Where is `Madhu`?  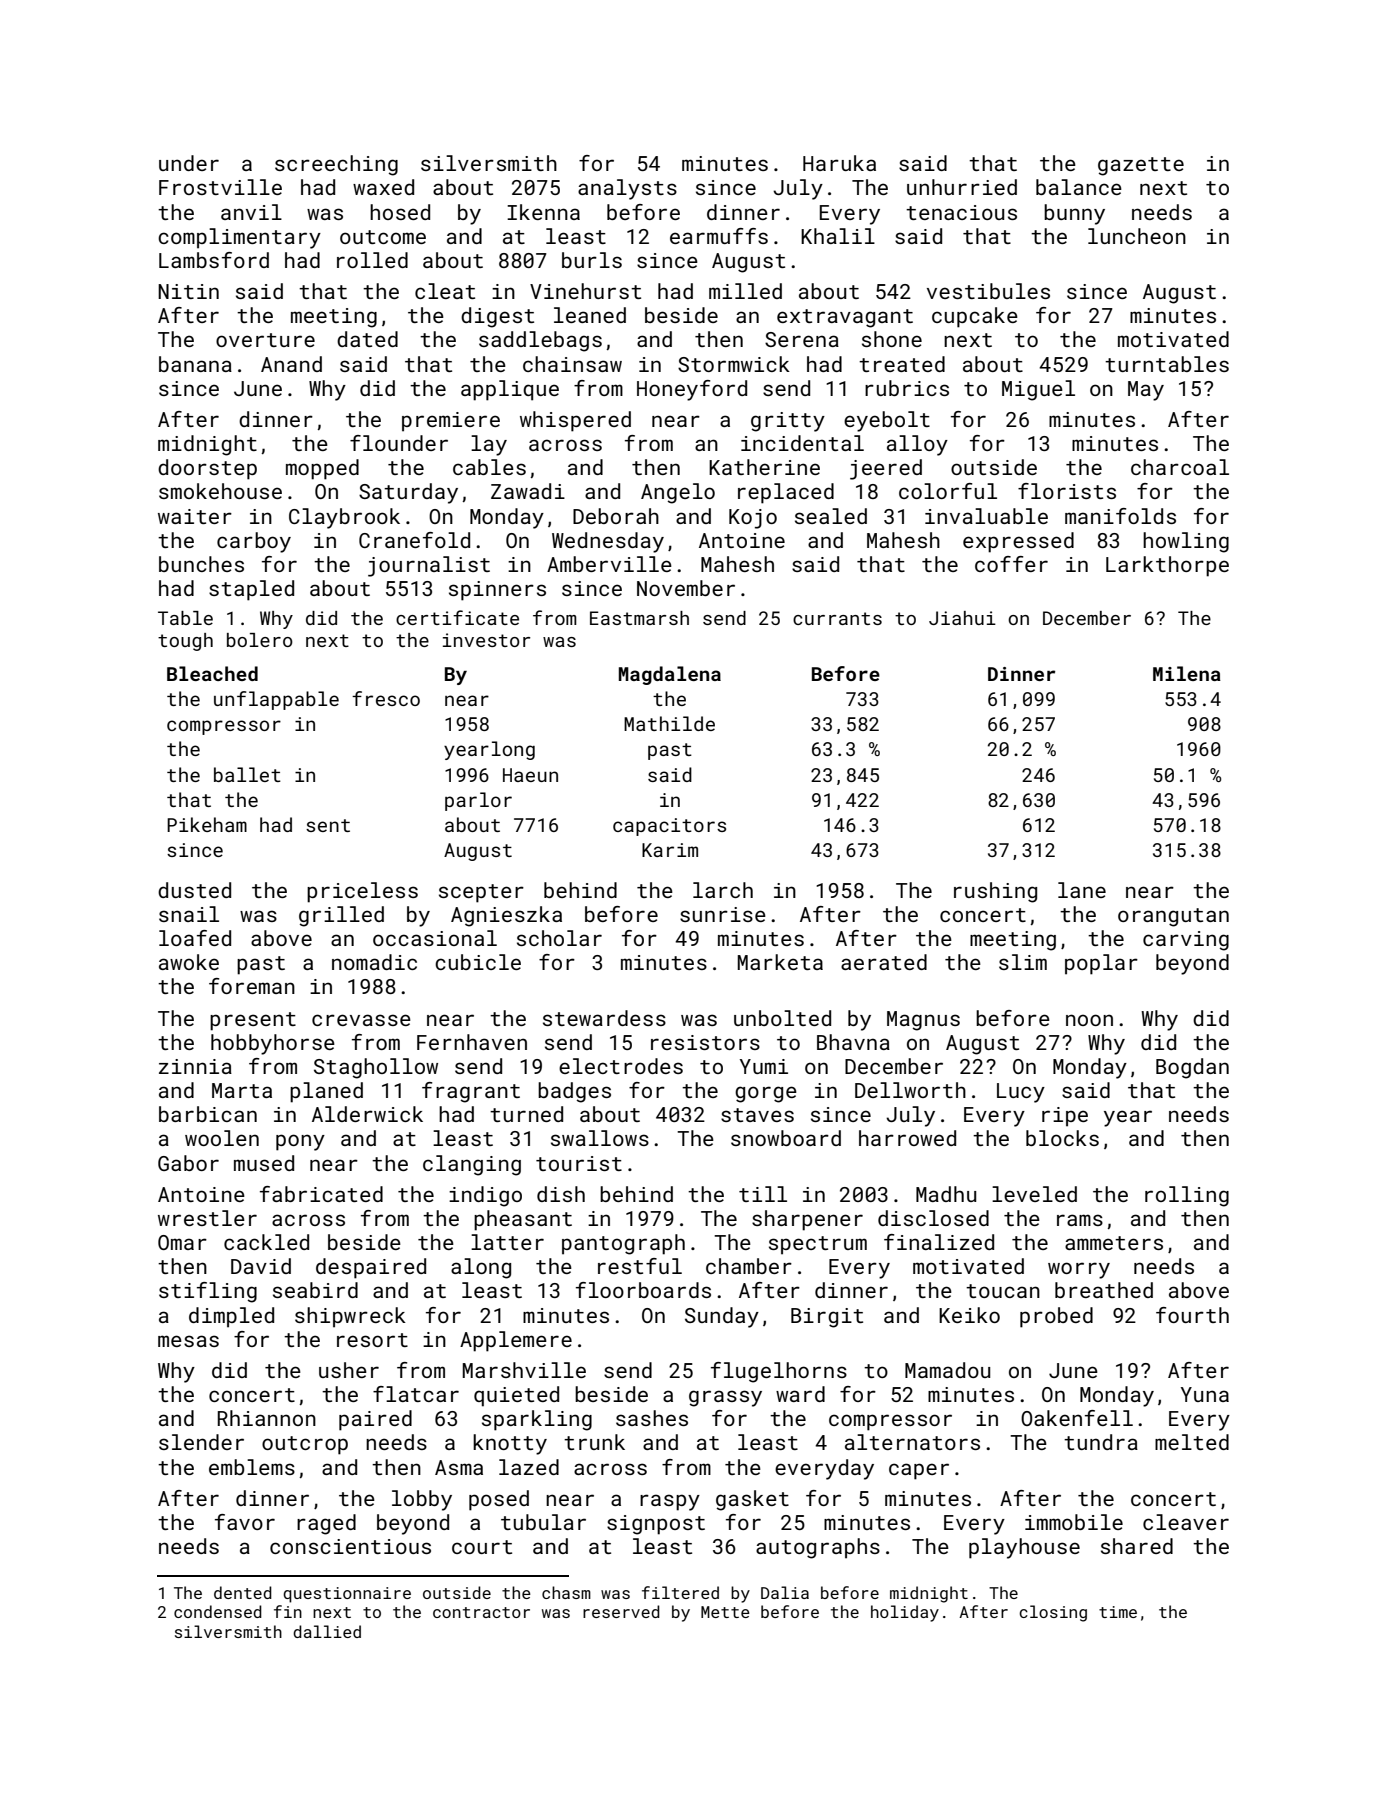
Madhu is located at coordinates (946, 1194).
